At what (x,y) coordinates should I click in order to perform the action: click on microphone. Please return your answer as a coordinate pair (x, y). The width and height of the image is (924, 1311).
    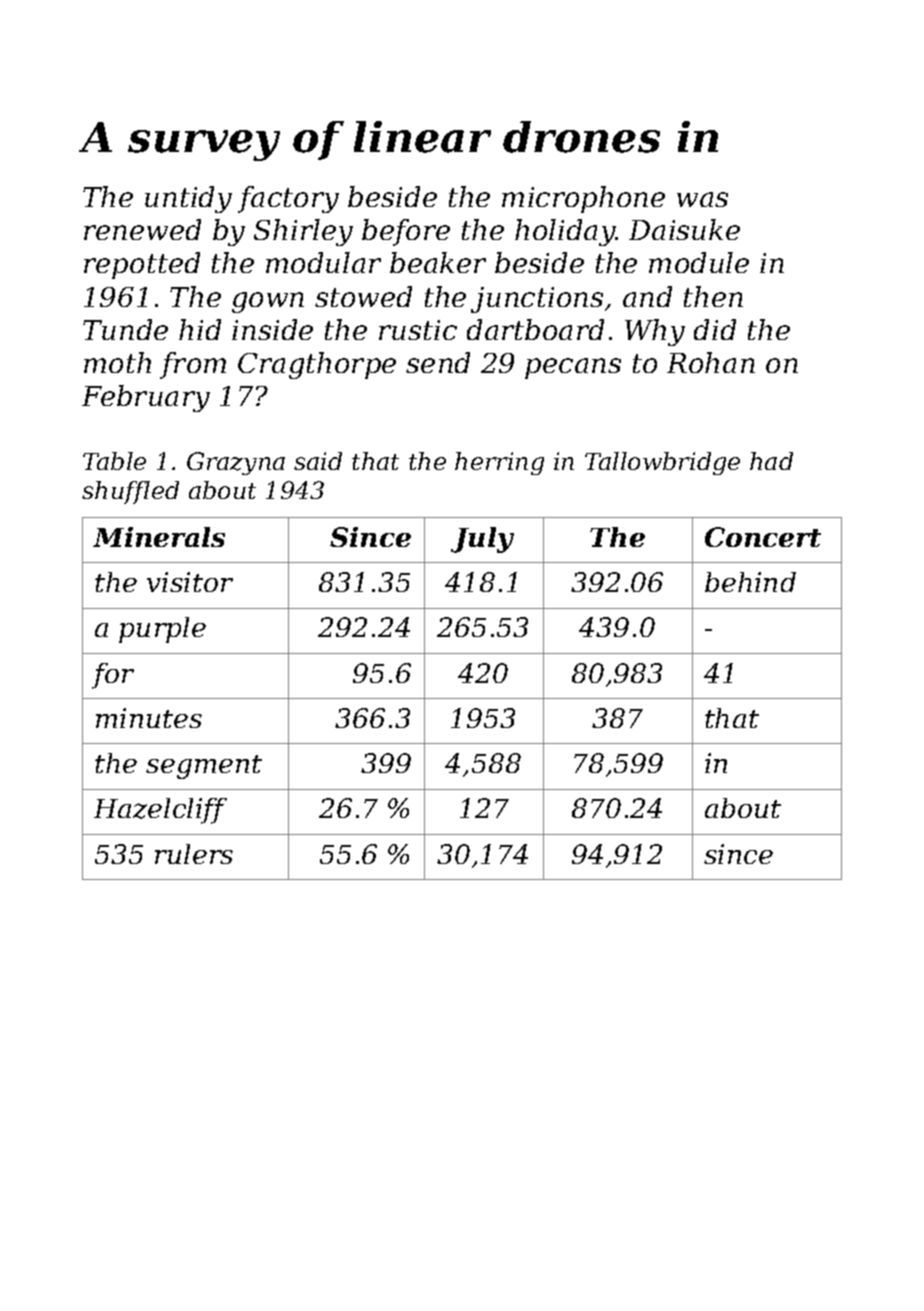
    Looking at the image, I should click on (583, 199).
